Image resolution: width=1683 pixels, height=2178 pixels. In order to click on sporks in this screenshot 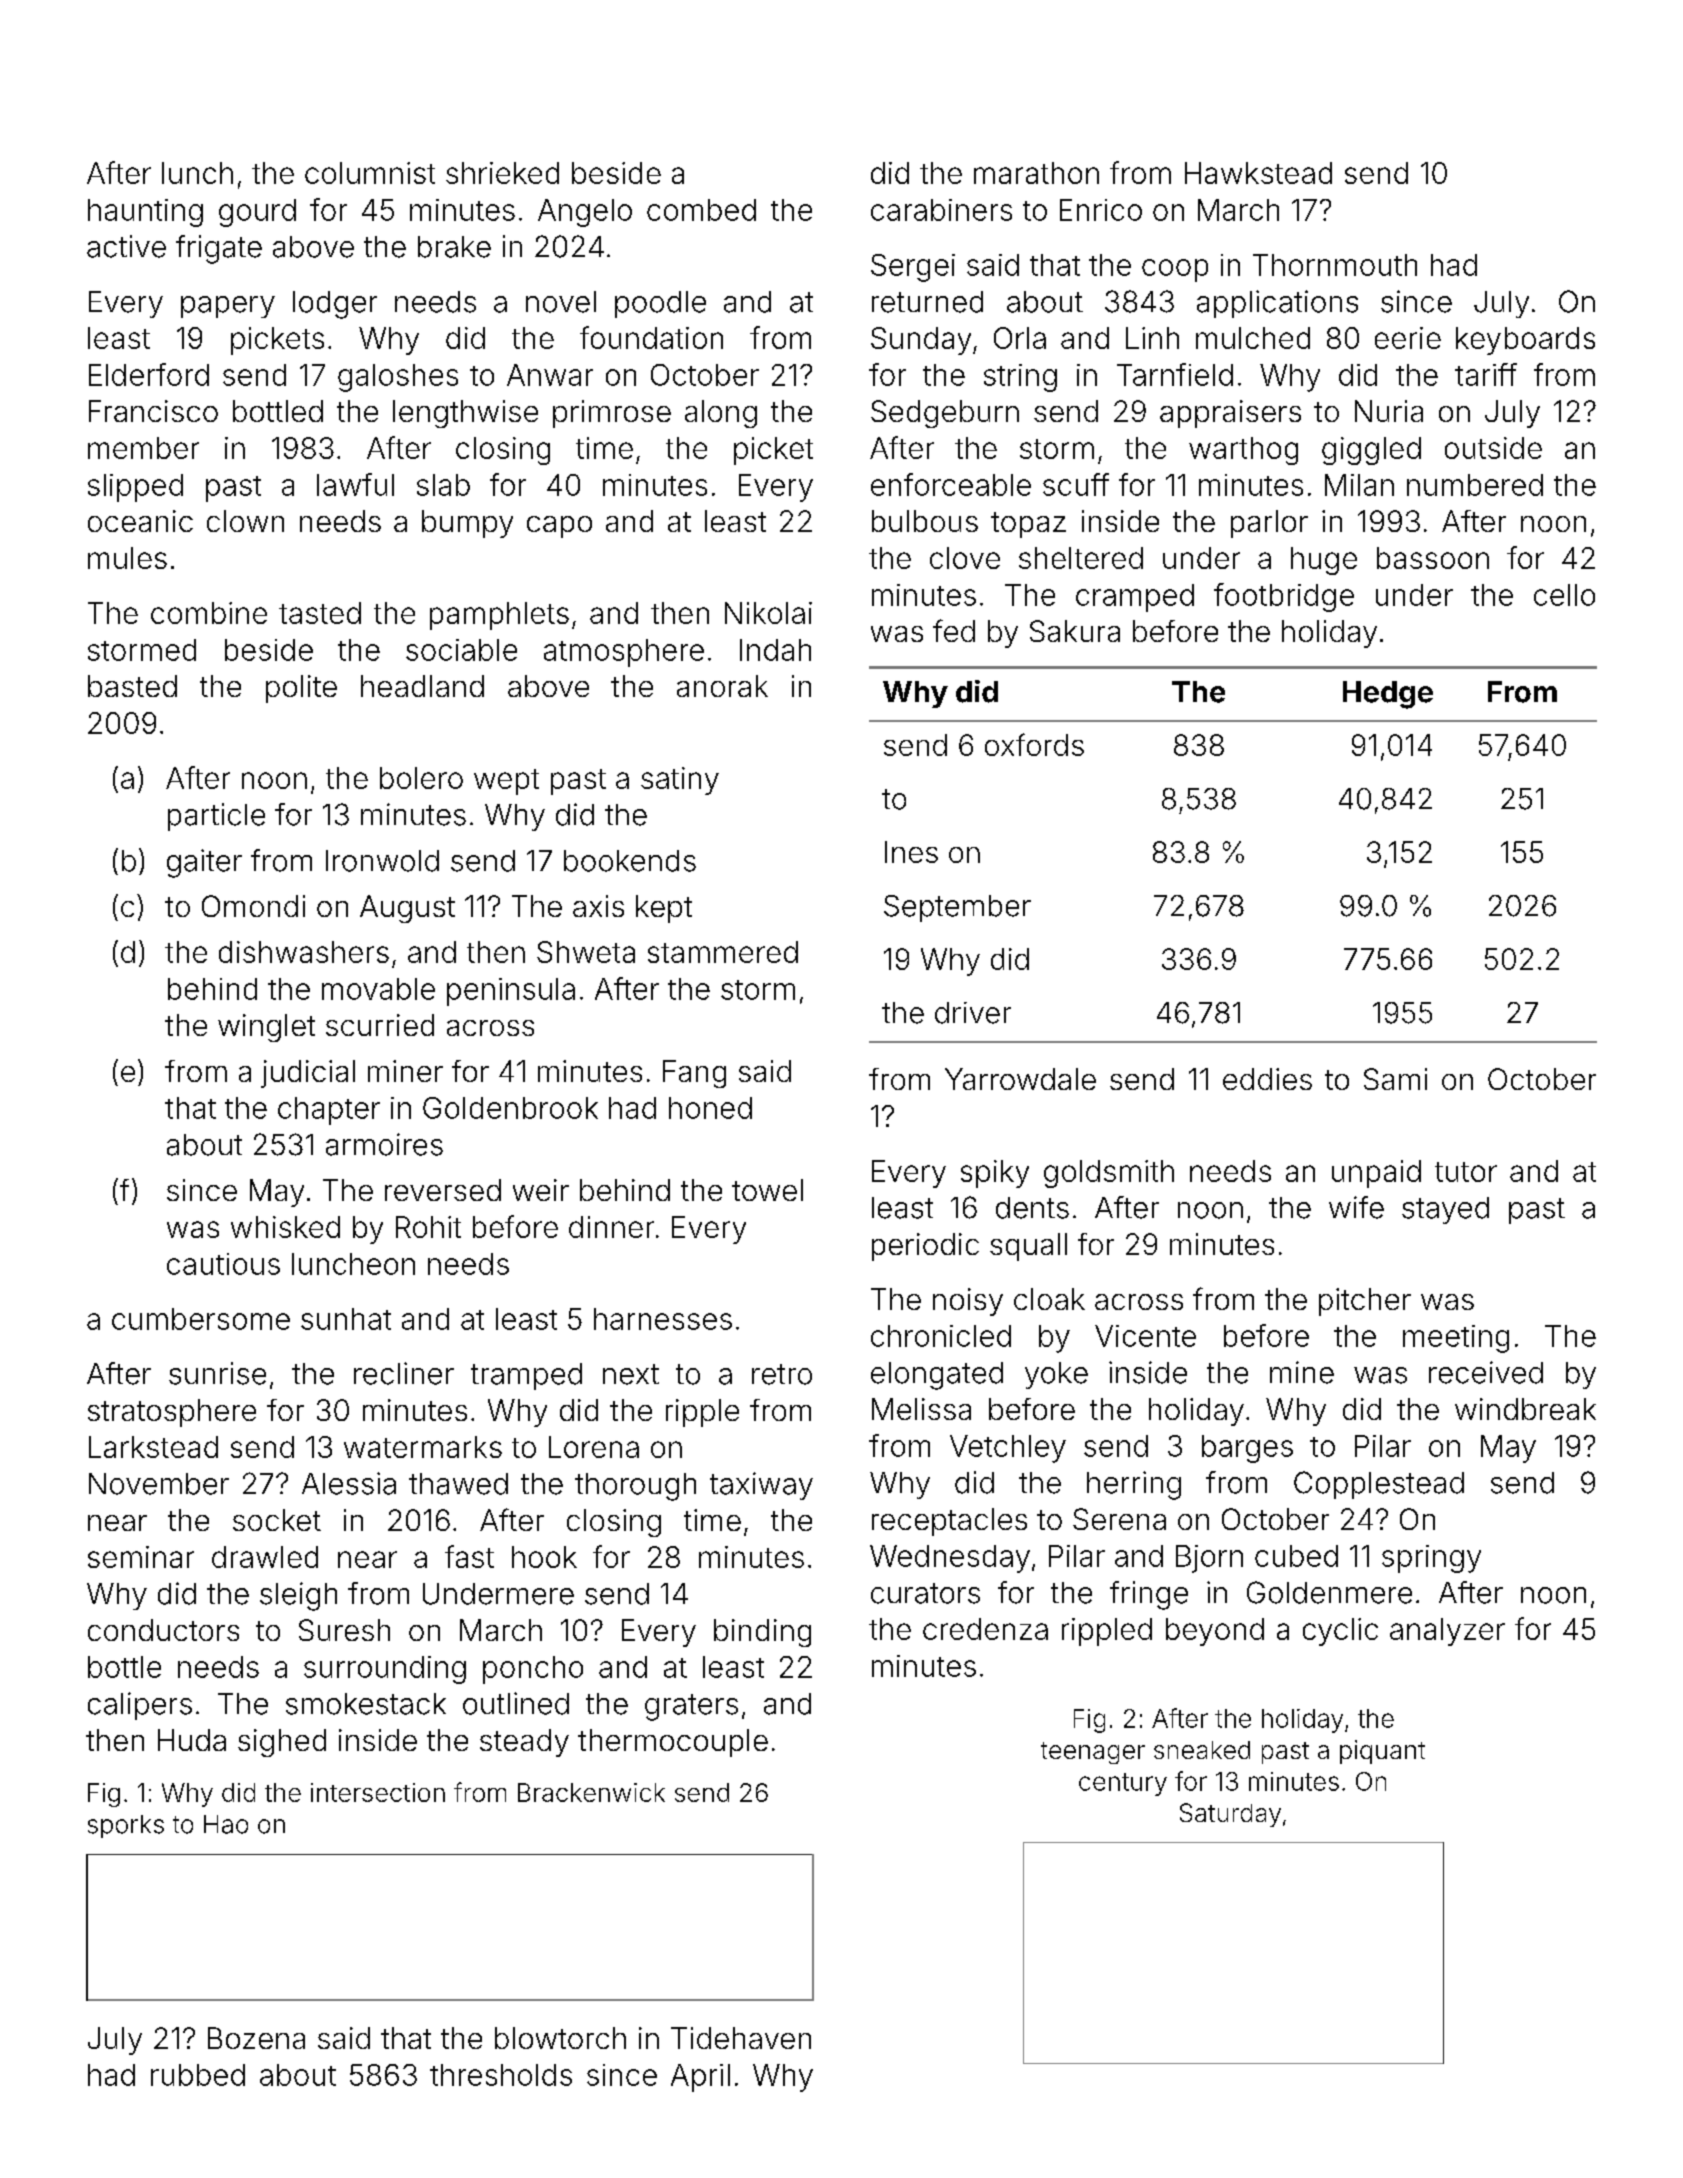, I will do `click(126, 1826)`.
